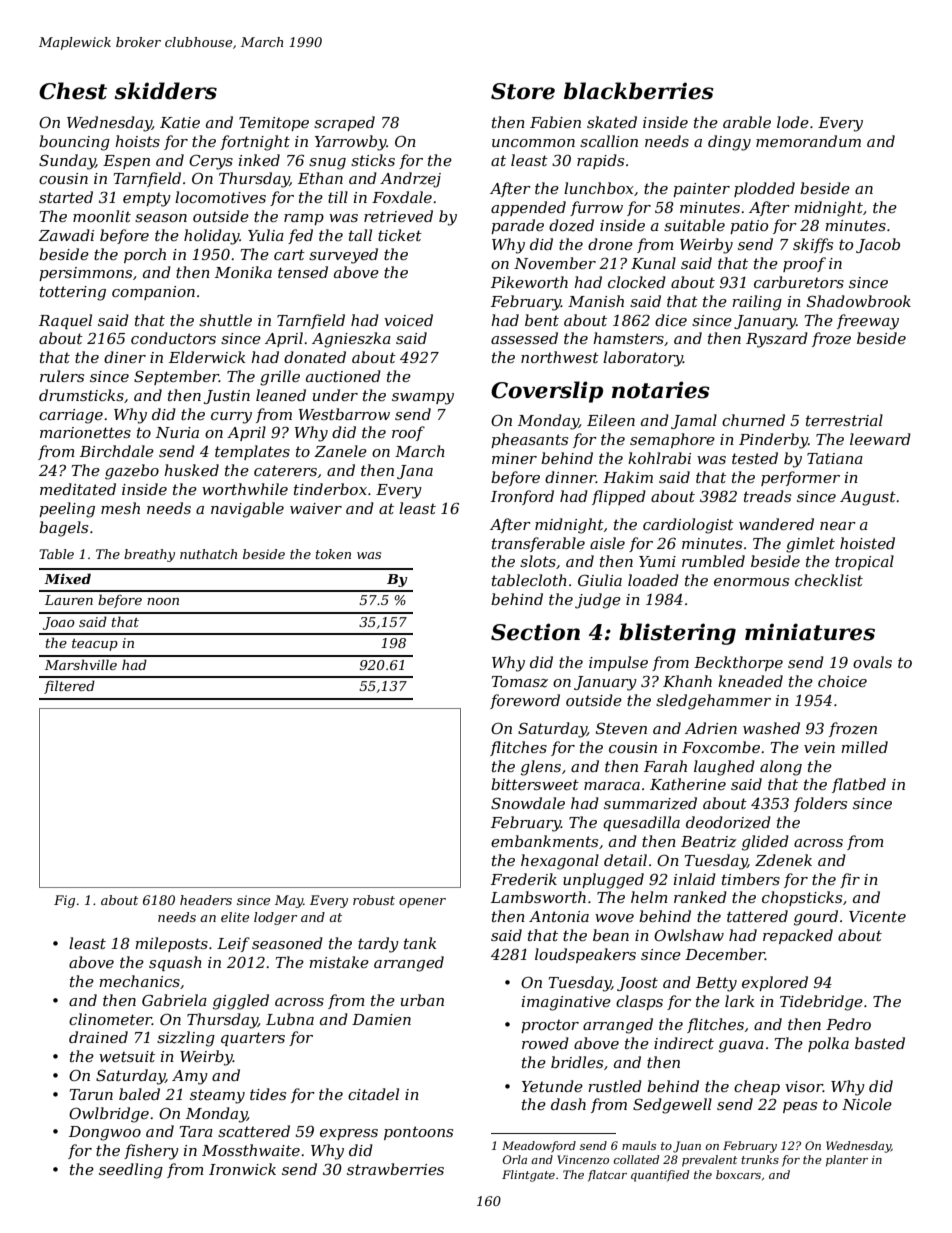  What do you see at coordinates (639, 91) in the screenshot?
I see `blackberries` at bounding box center [639, 91].
